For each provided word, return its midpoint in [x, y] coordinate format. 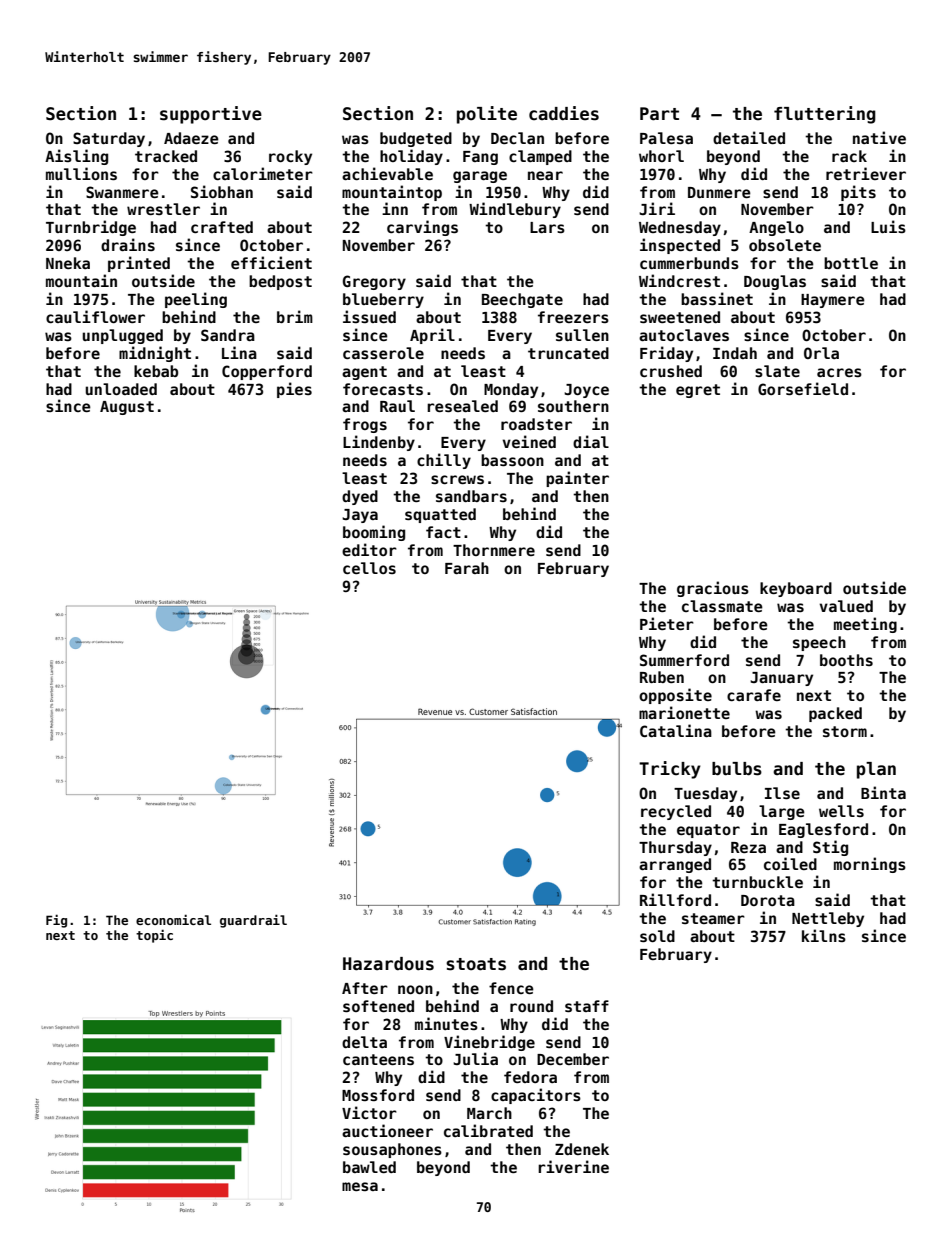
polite [487, 115]
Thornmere [494, 550]
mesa [360, 1186]
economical [173, 919]
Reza [748, 847]
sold [657, 936]
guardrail [253, 921]
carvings [422, 228]
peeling [196, 300]
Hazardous [388, 964]
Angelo [776, 228]
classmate [722, 606]
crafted [222, 227]
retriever [866, 173]
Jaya [360, 516]
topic [154, 936]
